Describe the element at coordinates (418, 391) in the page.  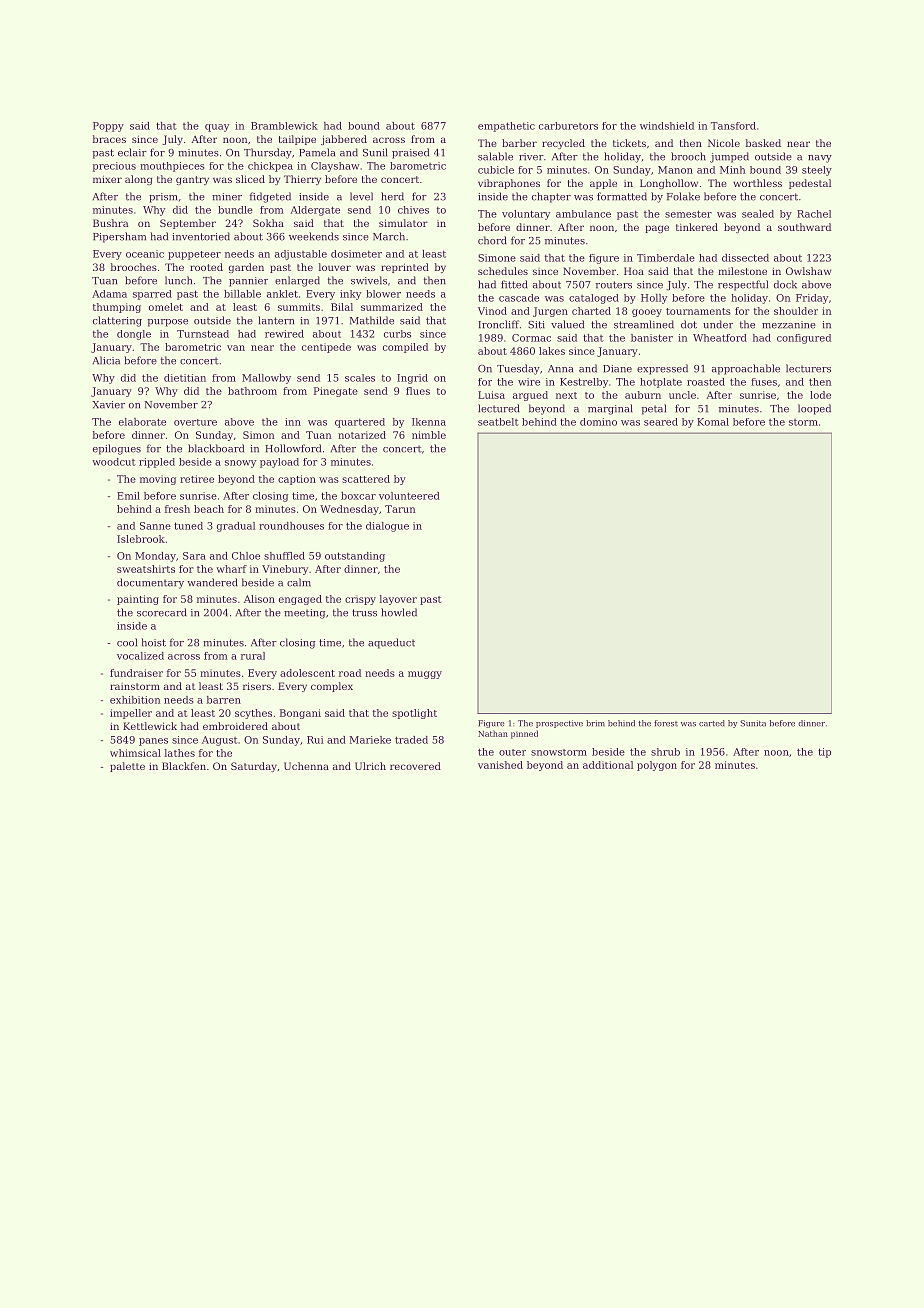
I see `flues` at that location.
